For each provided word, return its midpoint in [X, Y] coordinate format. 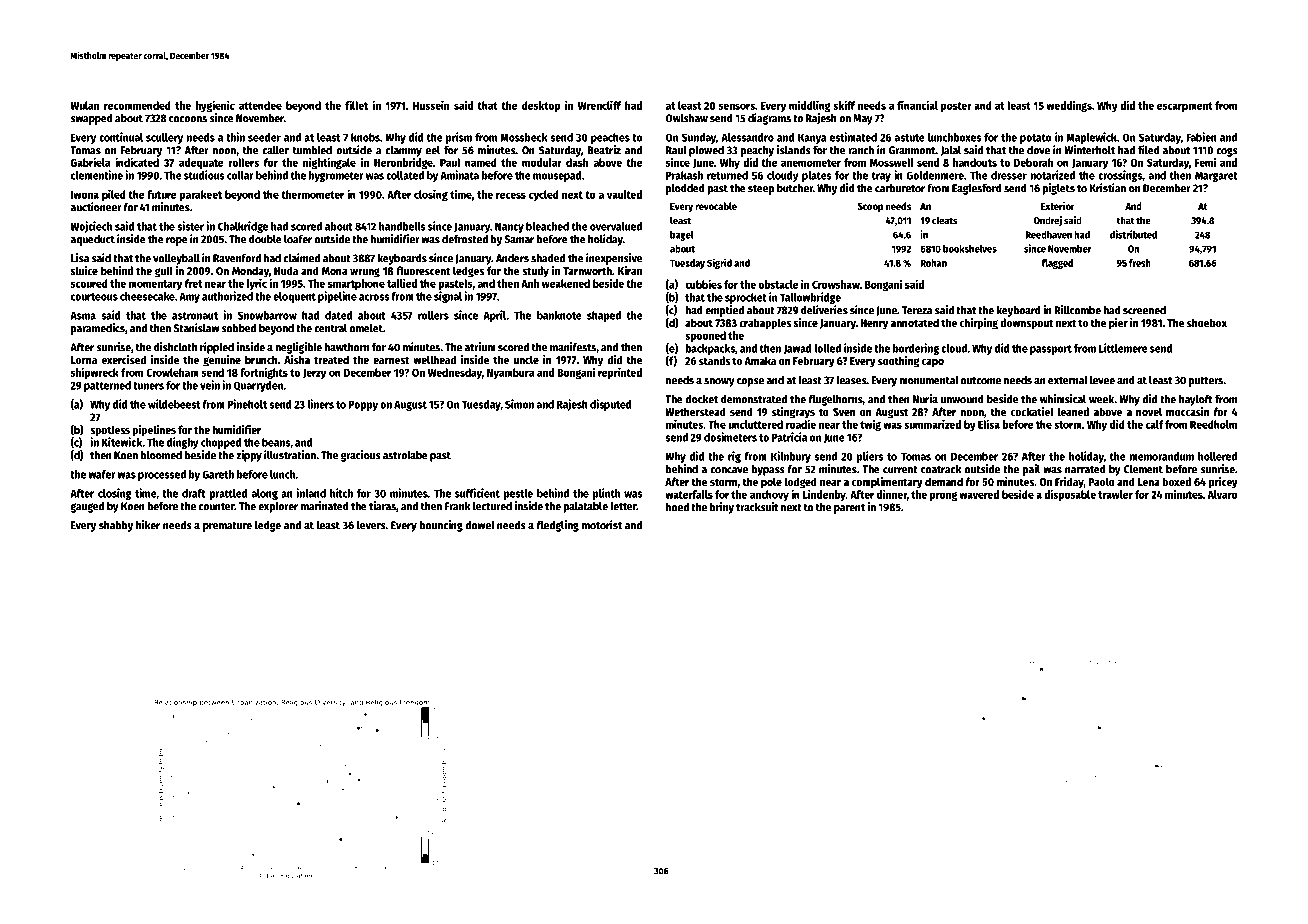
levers [371, 525]
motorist [602, 525]
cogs [1227, 152]
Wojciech [91, 227]
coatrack [941, 469]
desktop [541, 106]
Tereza [917, 310]
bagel [681, 236]
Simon [519, 404]
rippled [217, 348]
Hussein [431, 105]
